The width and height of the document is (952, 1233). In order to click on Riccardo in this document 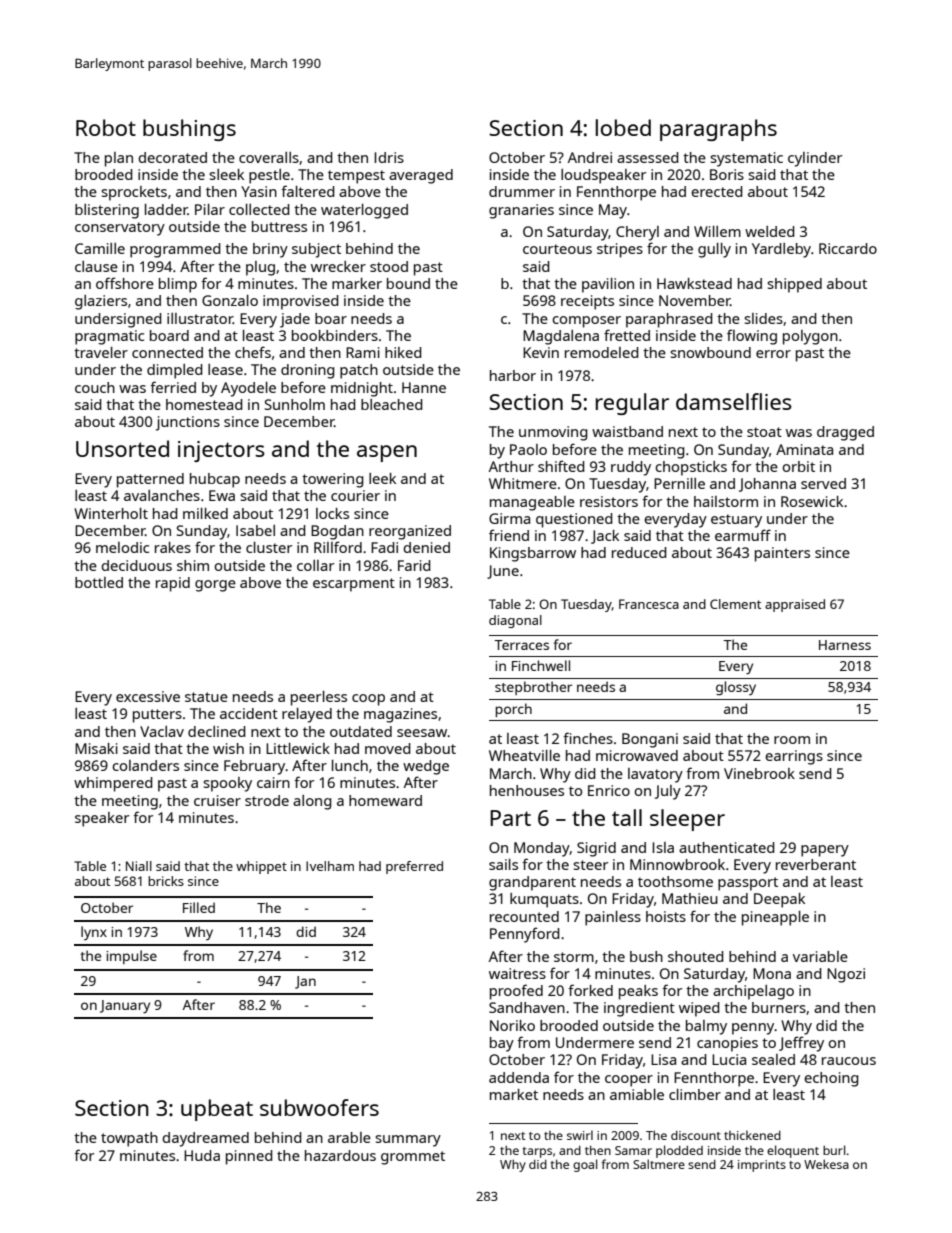, I will do `click(848, 248)`.
